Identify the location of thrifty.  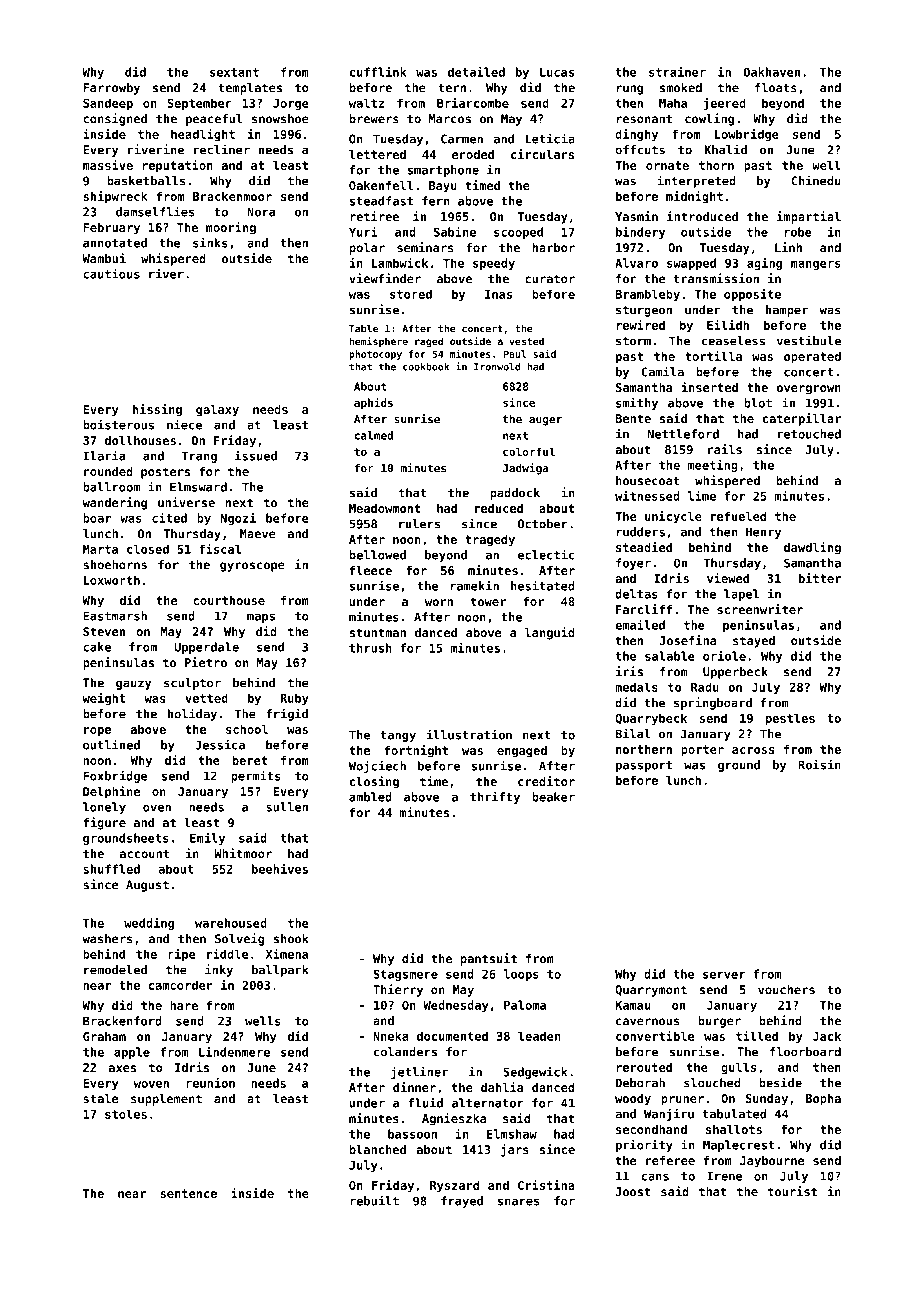
(495, 797).
